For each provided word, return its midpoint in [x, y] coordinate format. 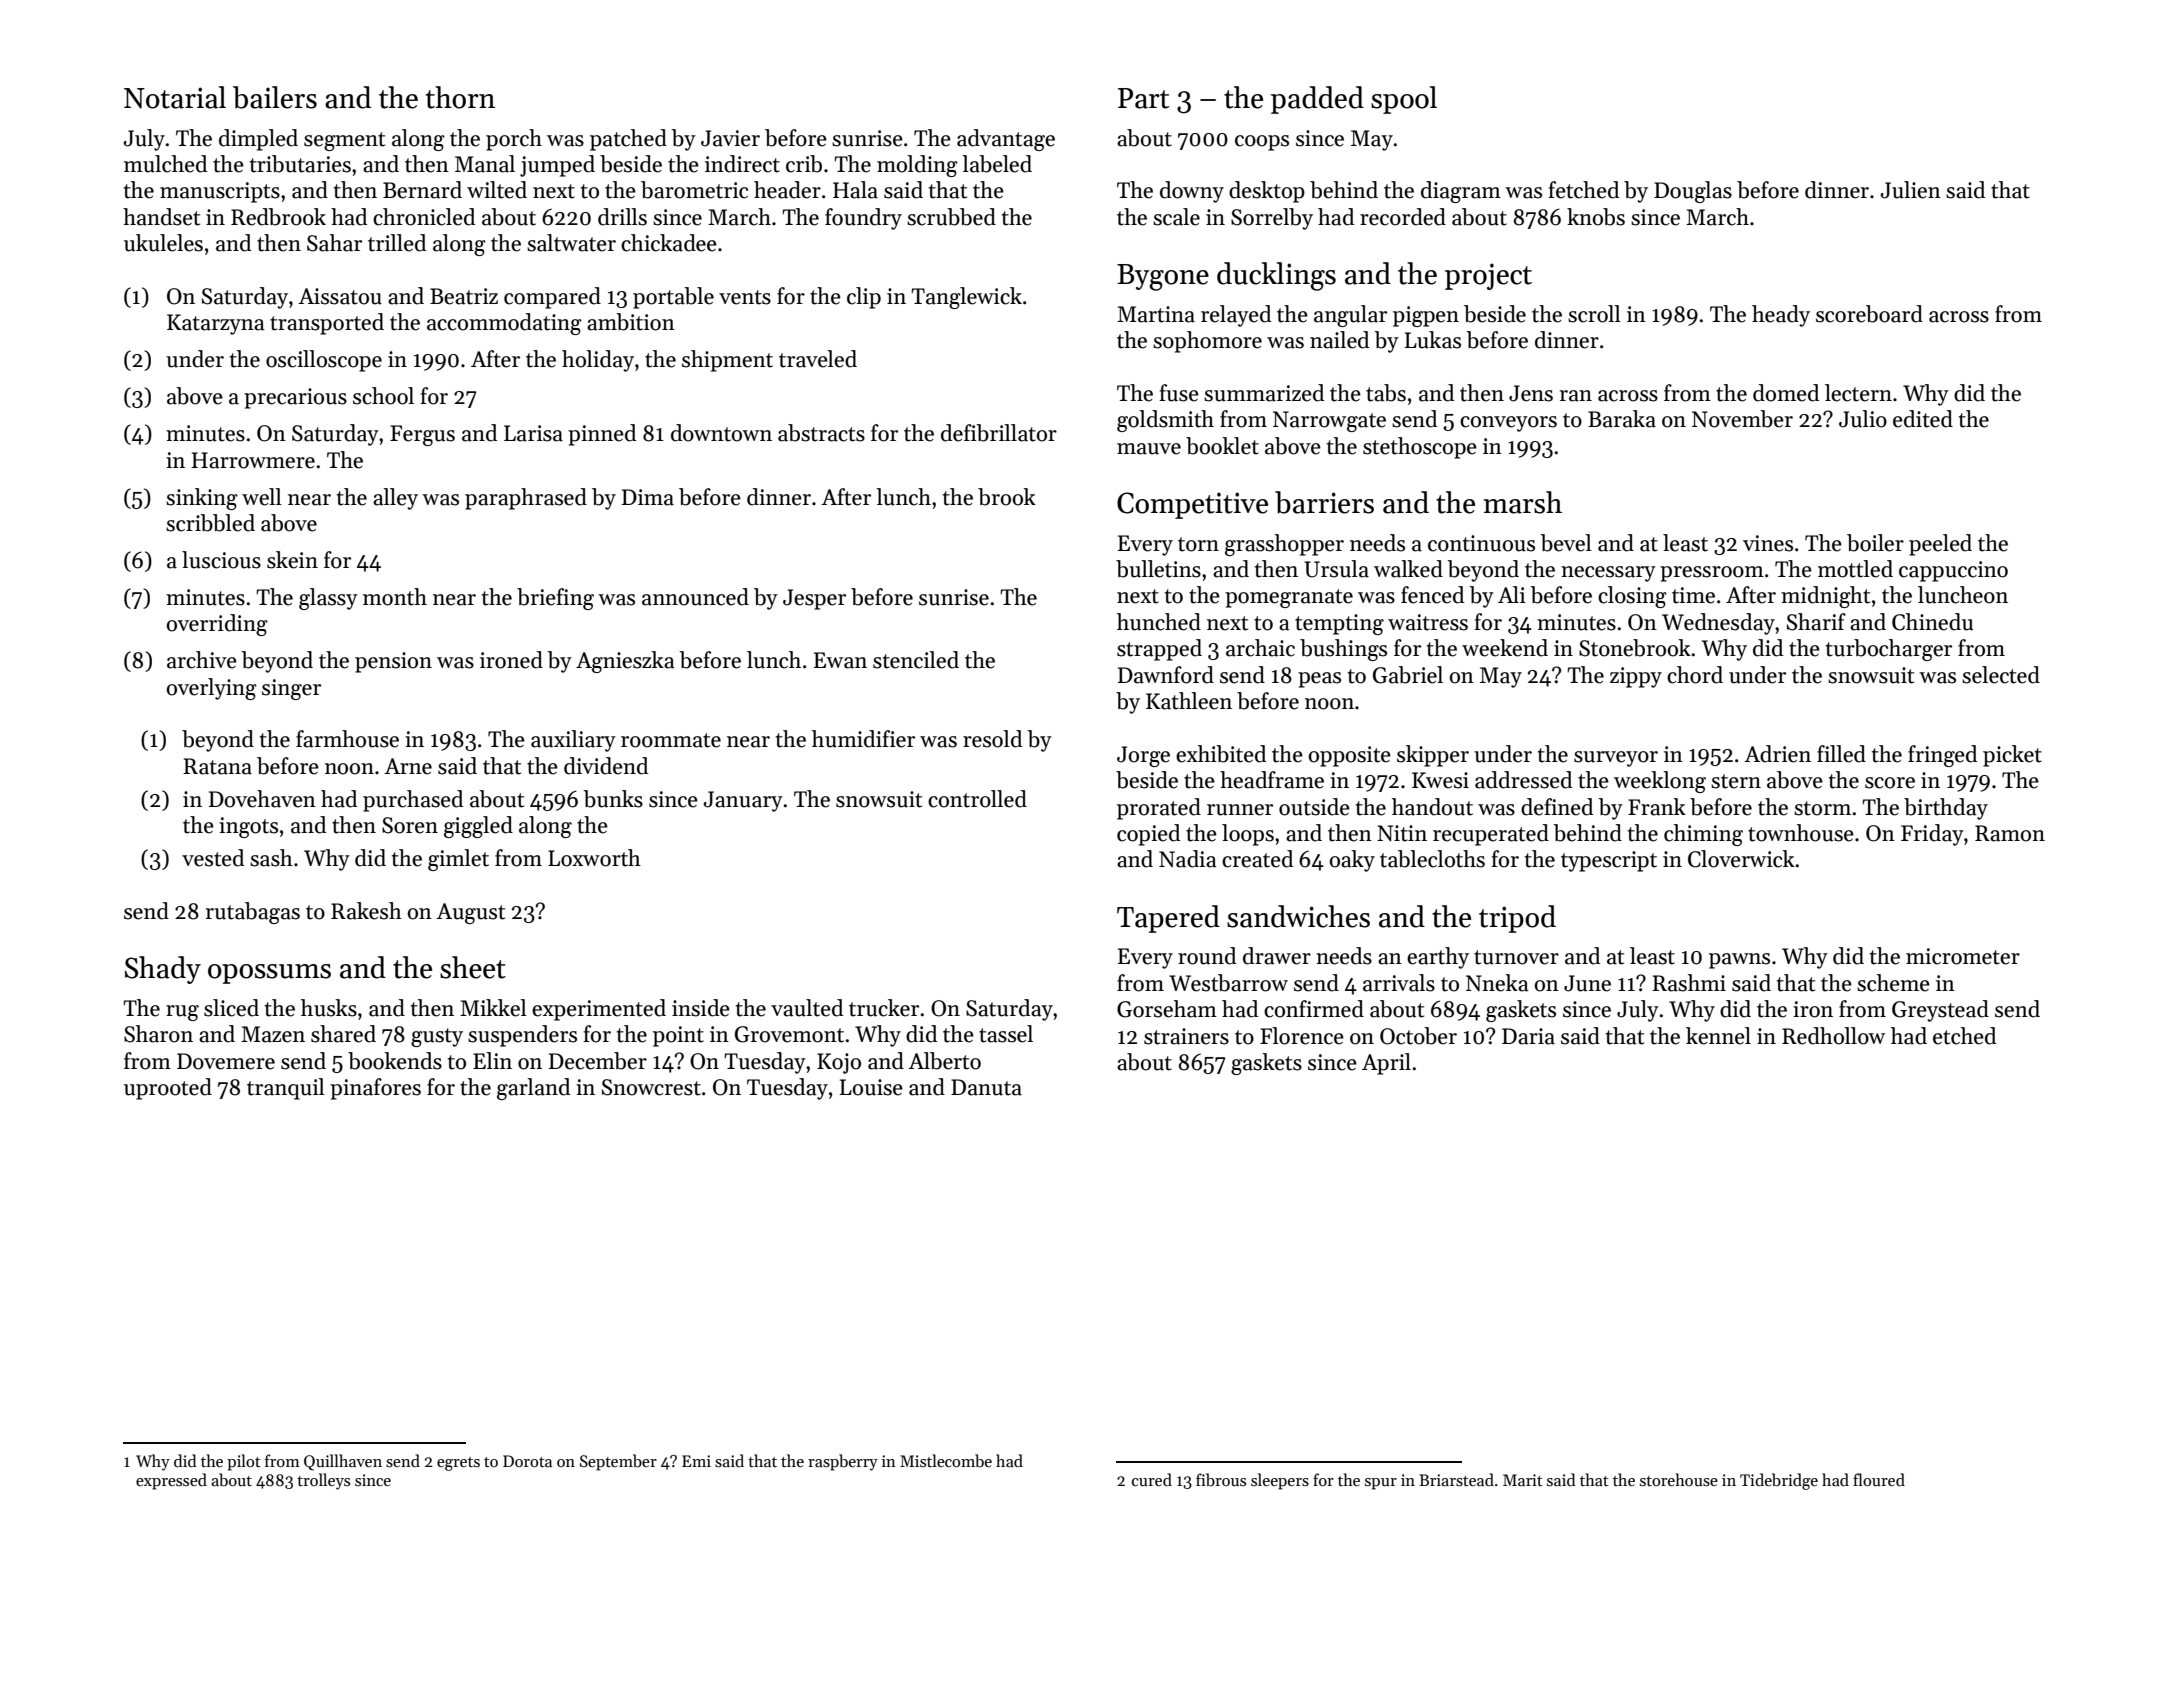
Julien [1911, 190]
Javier [730, 138]
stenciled [916, 660]
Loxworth [594, 858]
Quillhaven [343, 1462]
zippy [1636, 677]
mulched [165, 164]
